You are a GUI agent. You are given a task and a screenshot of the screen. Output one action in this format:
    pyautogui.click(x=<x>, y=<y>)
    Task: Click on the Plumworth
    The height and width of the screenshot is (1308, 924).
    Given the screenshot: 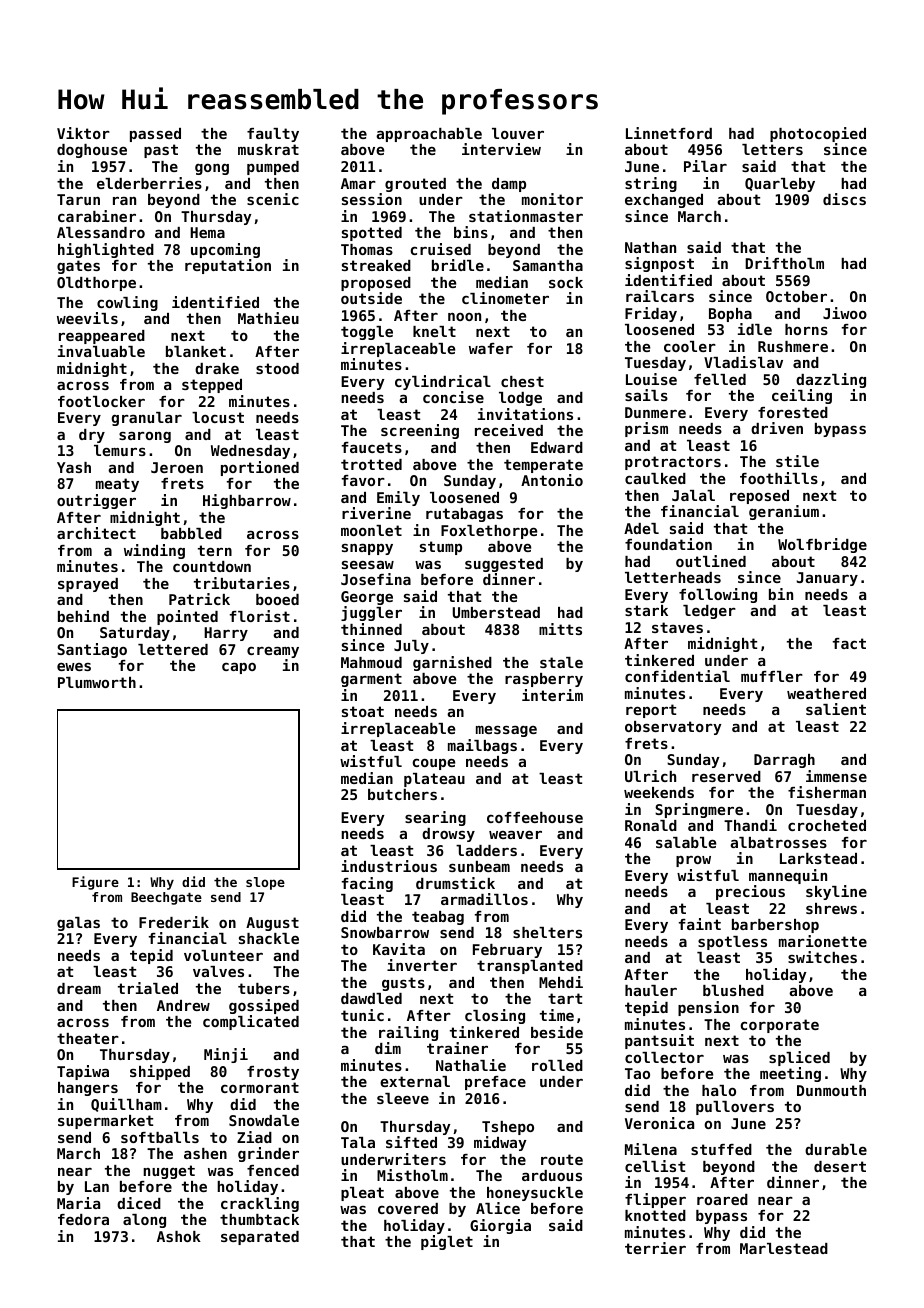 What is the action you would take?
    pyautogui.click(x=97, y=682)
